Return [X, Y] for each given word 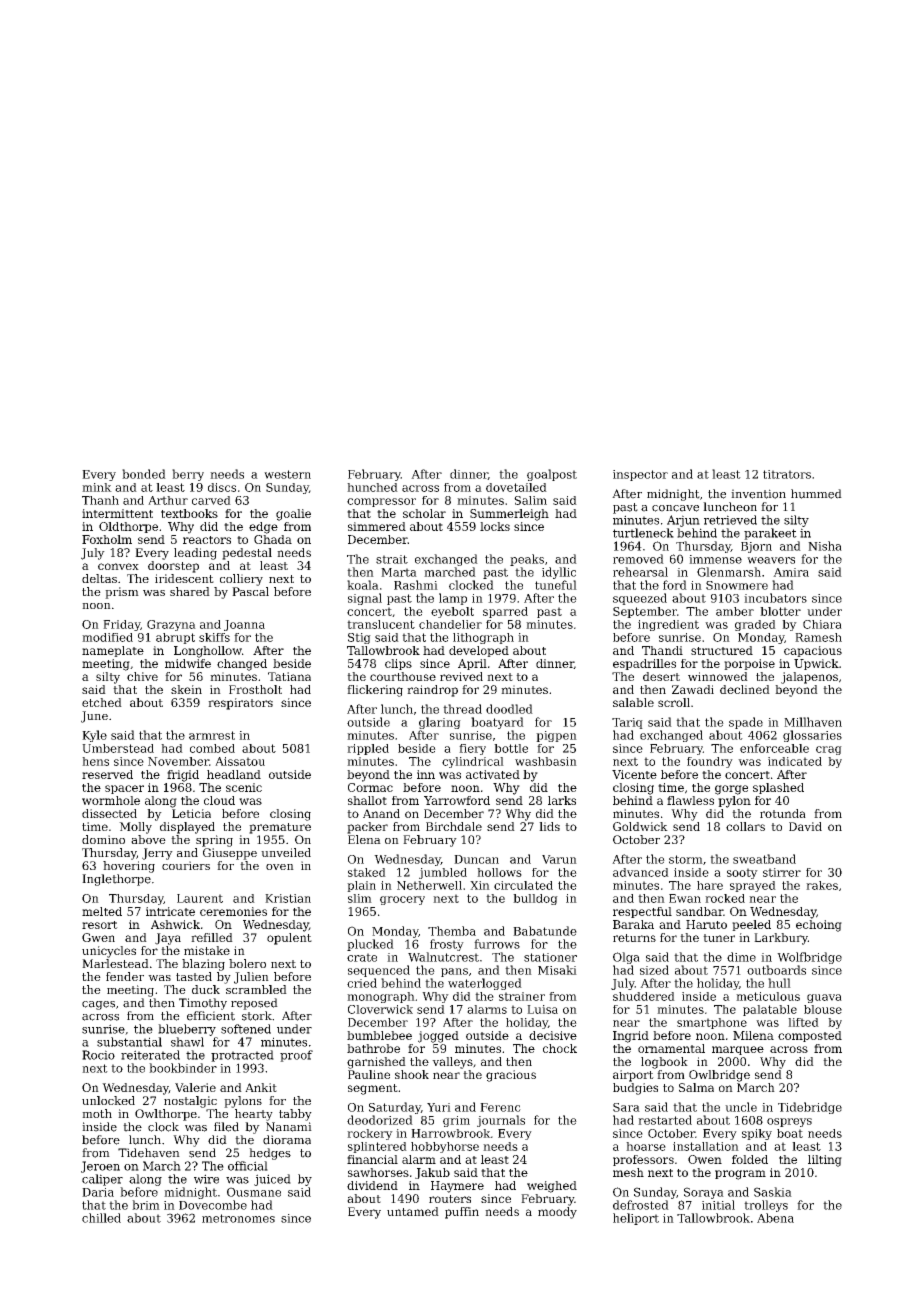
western [287, 474]
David [805, 826]
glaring [440, 723]
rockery [370, 1134]
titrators [787, 474]
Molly [135, 828]
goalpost [552, 475]
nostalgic [190, 1102]
